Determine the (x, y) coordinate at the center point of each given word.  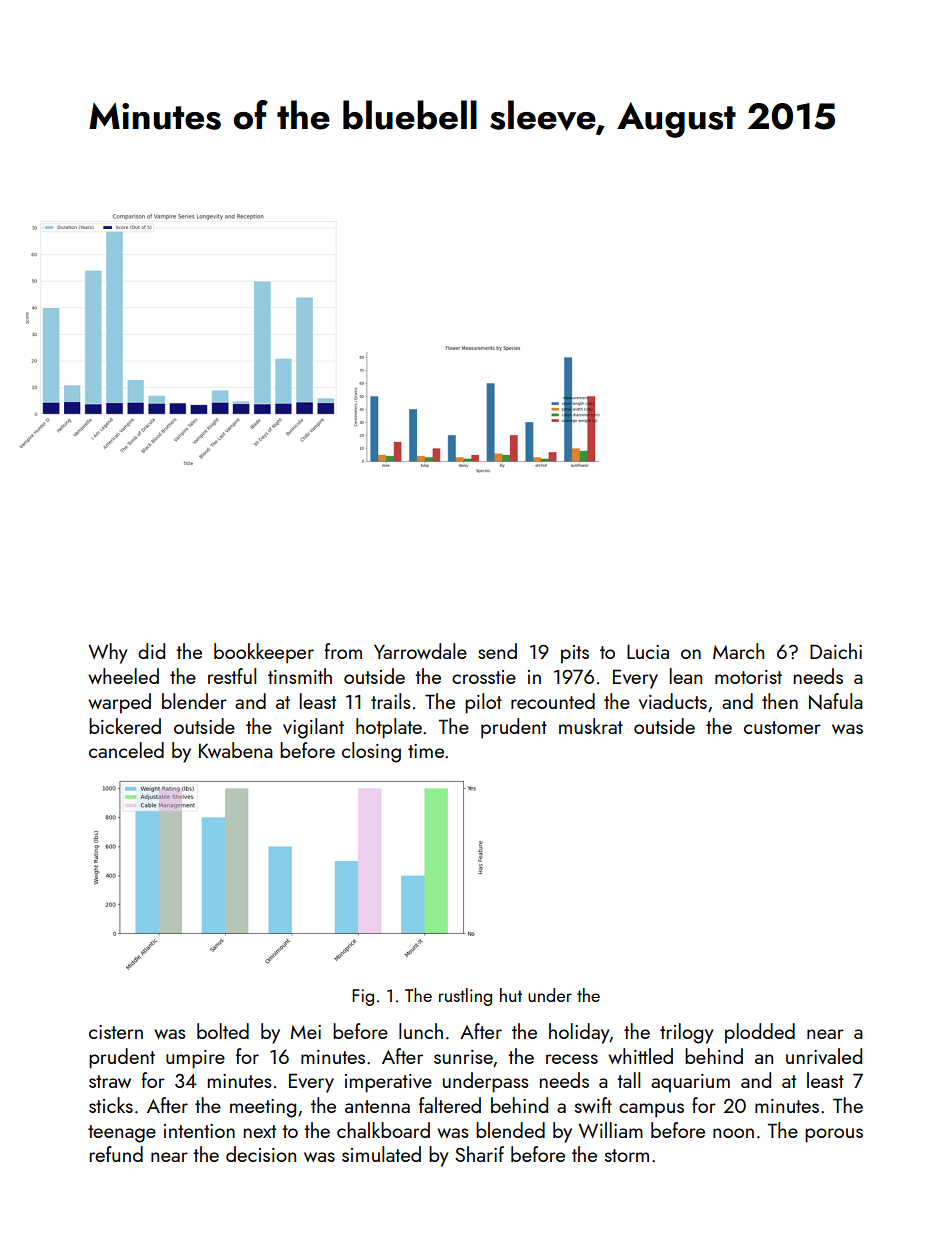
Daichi (836, 651)
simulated (381, 1154)
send (497, 651)
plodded (760, 1033)
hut (511, 995)
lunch (421, 1031)
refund (116, 1154)
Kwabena (236, 750)
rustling (465, 997)
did (151, 651)
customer (782, 727)
